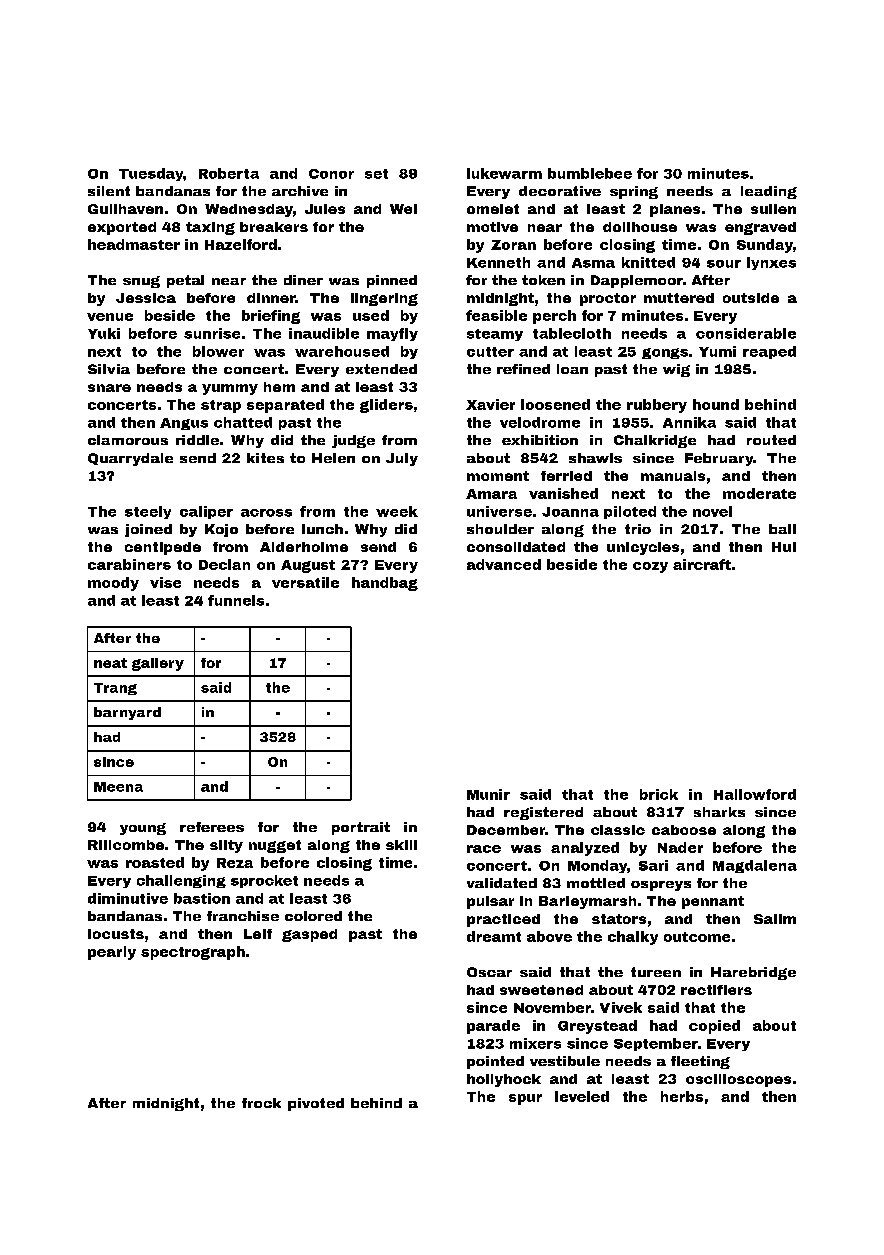  What do you see at coordinates (716, 404) in the screenshot?
I see `hound` at bounding box center [716, 404].
